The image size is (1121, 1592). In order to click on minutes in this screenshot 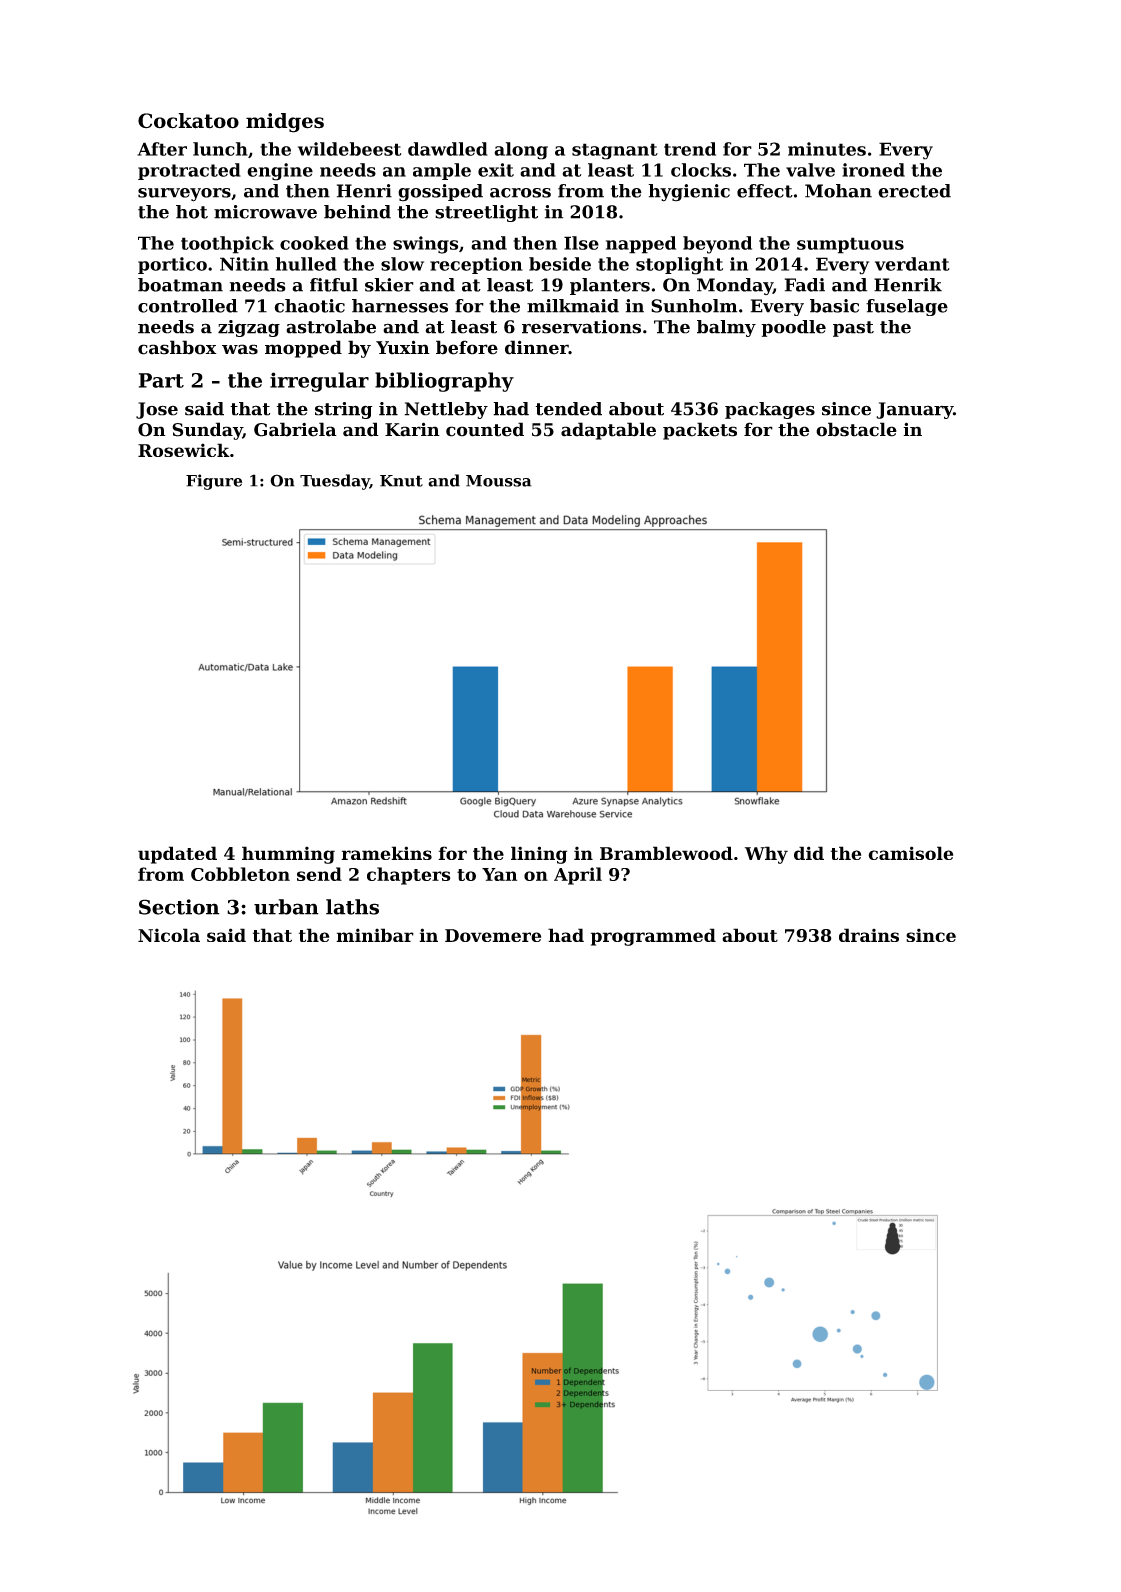, I will do `click(827, 149)`.
